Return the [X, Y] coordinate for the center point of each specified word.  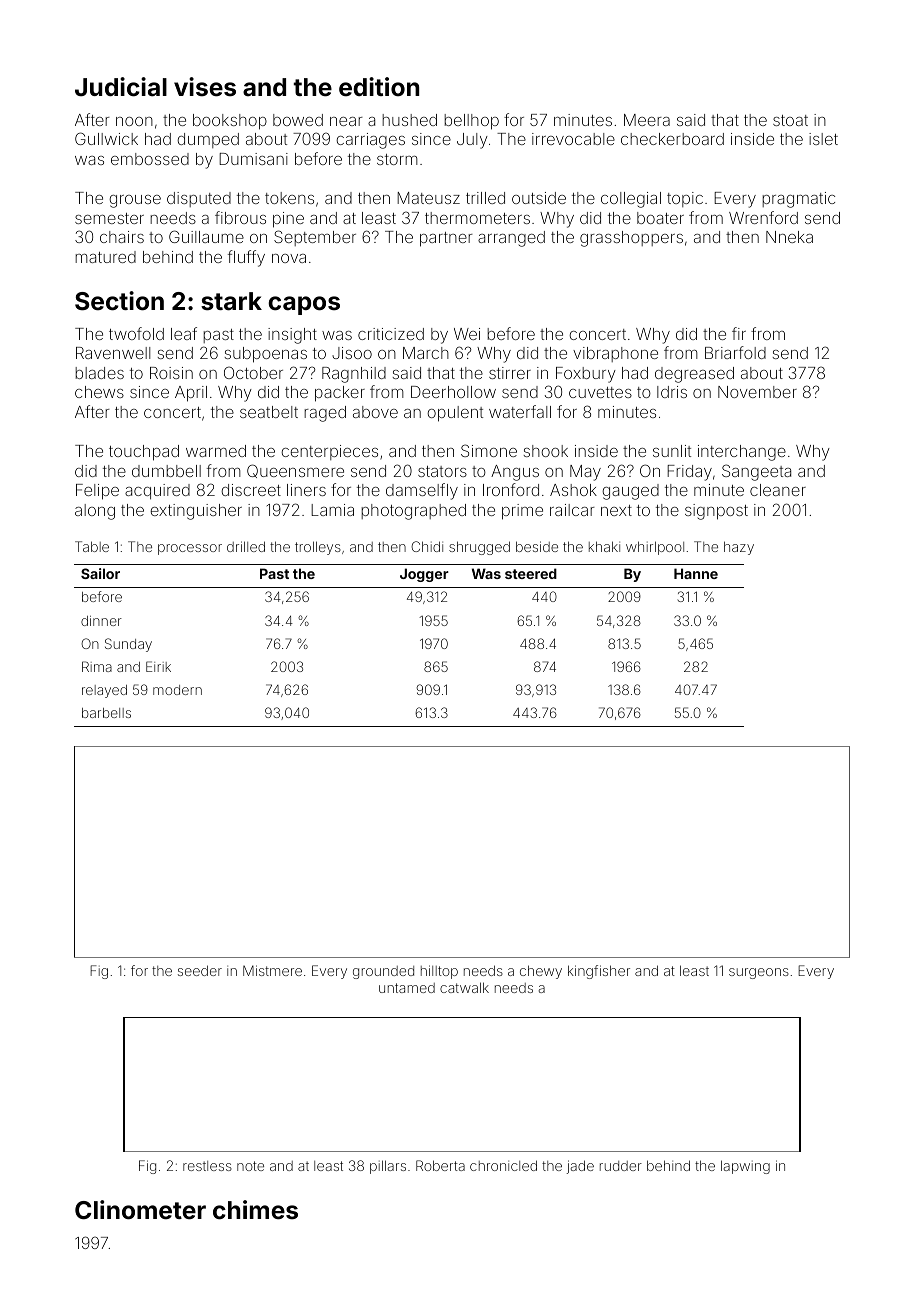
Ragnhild [354, 375]
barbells [106, 713]
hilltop [439, 972]
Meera [647, 120]
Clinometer [140, 1210]
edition [379, 86]
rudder [621, 1166]
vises [205, 87]
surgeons [759, 973]
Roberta [440, 1165]
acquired [157, 492]
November [757, 392]
